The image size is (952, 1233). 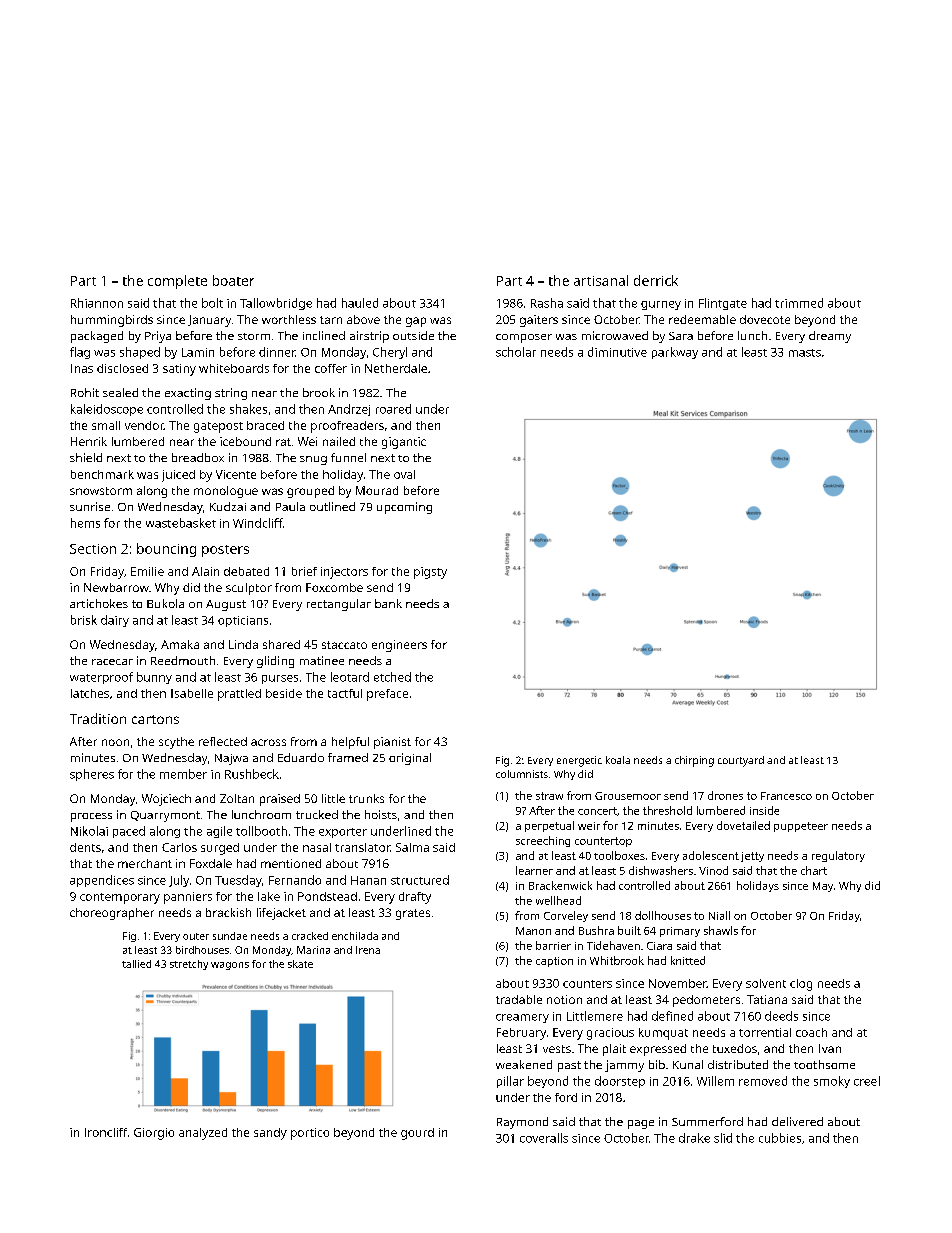 What do you see at coordinates (801, 985) in the page?
I see `clog` at bounding box center [801, 985].
